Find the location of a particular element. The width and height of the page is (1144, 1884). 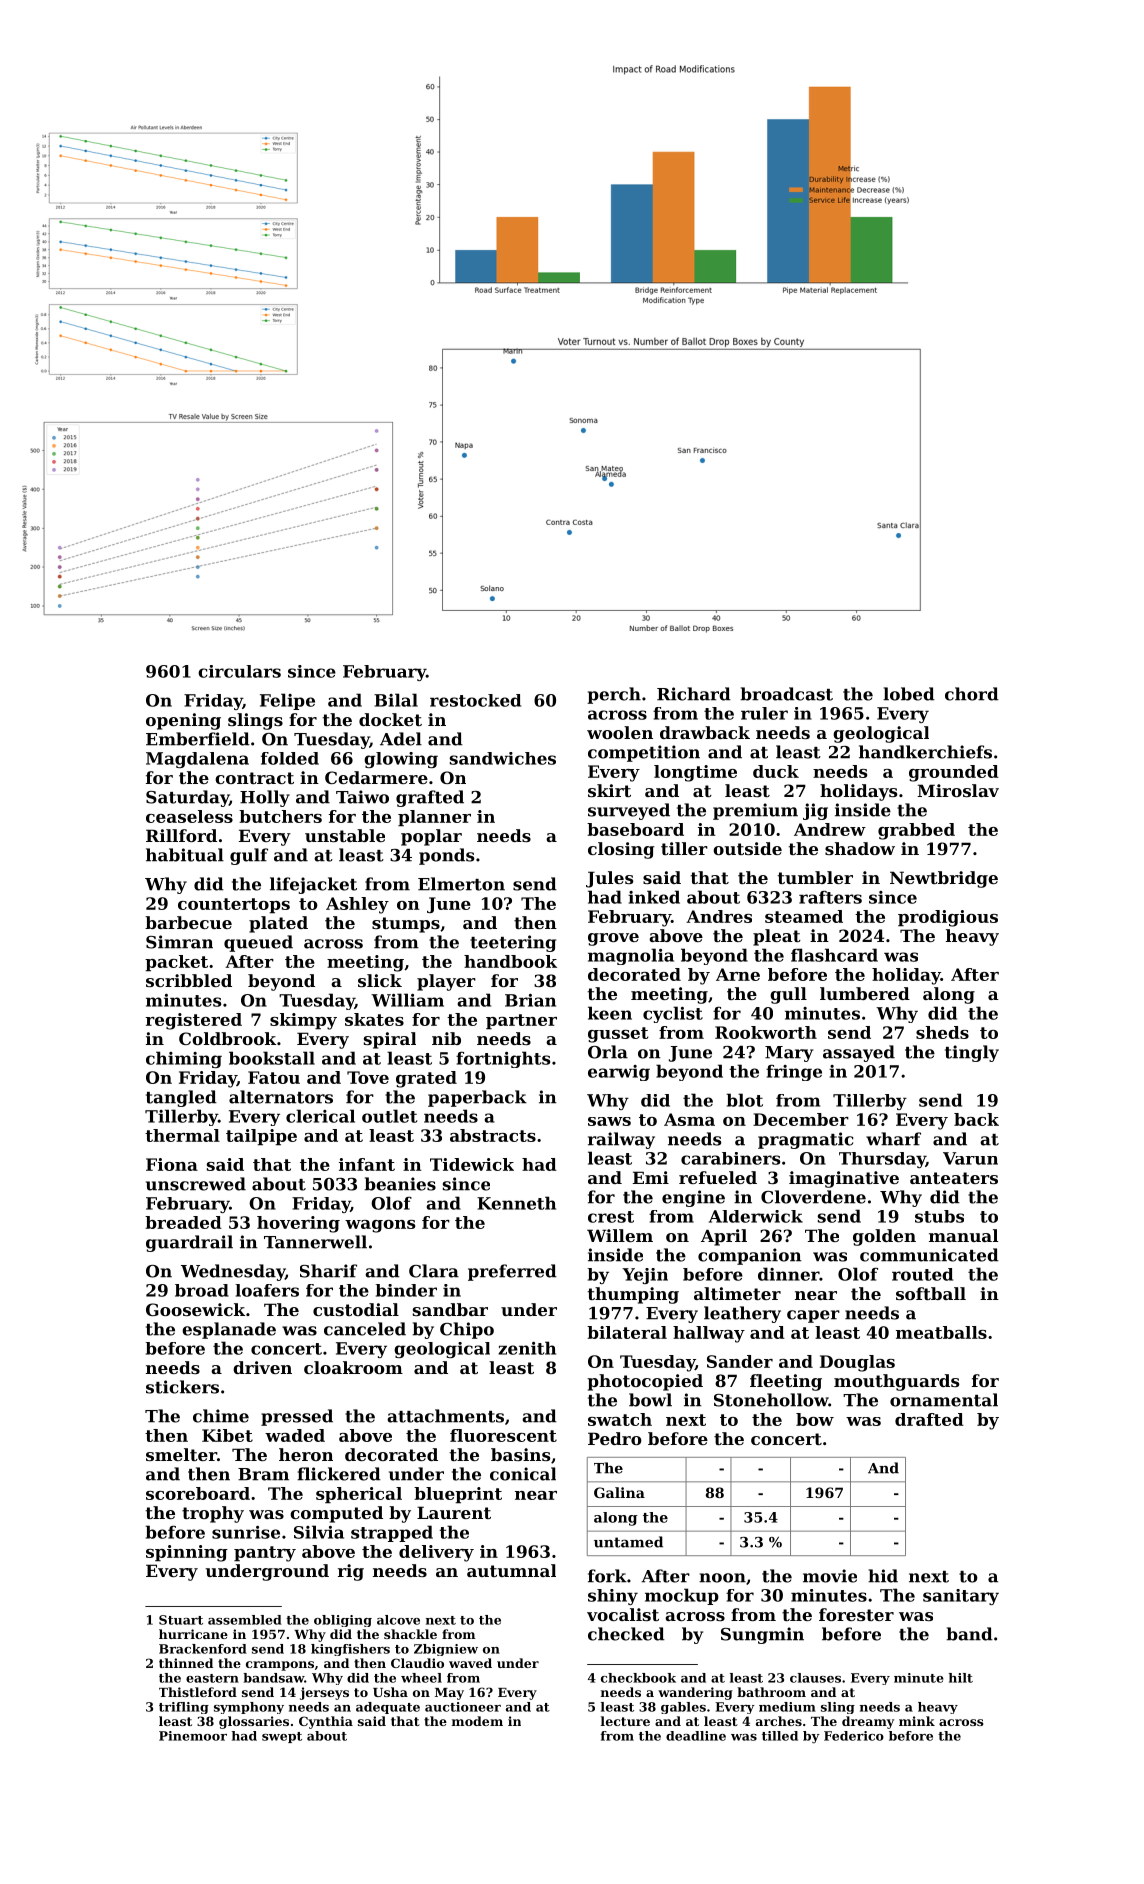

lecture is located at coordinates (625, 1721).
